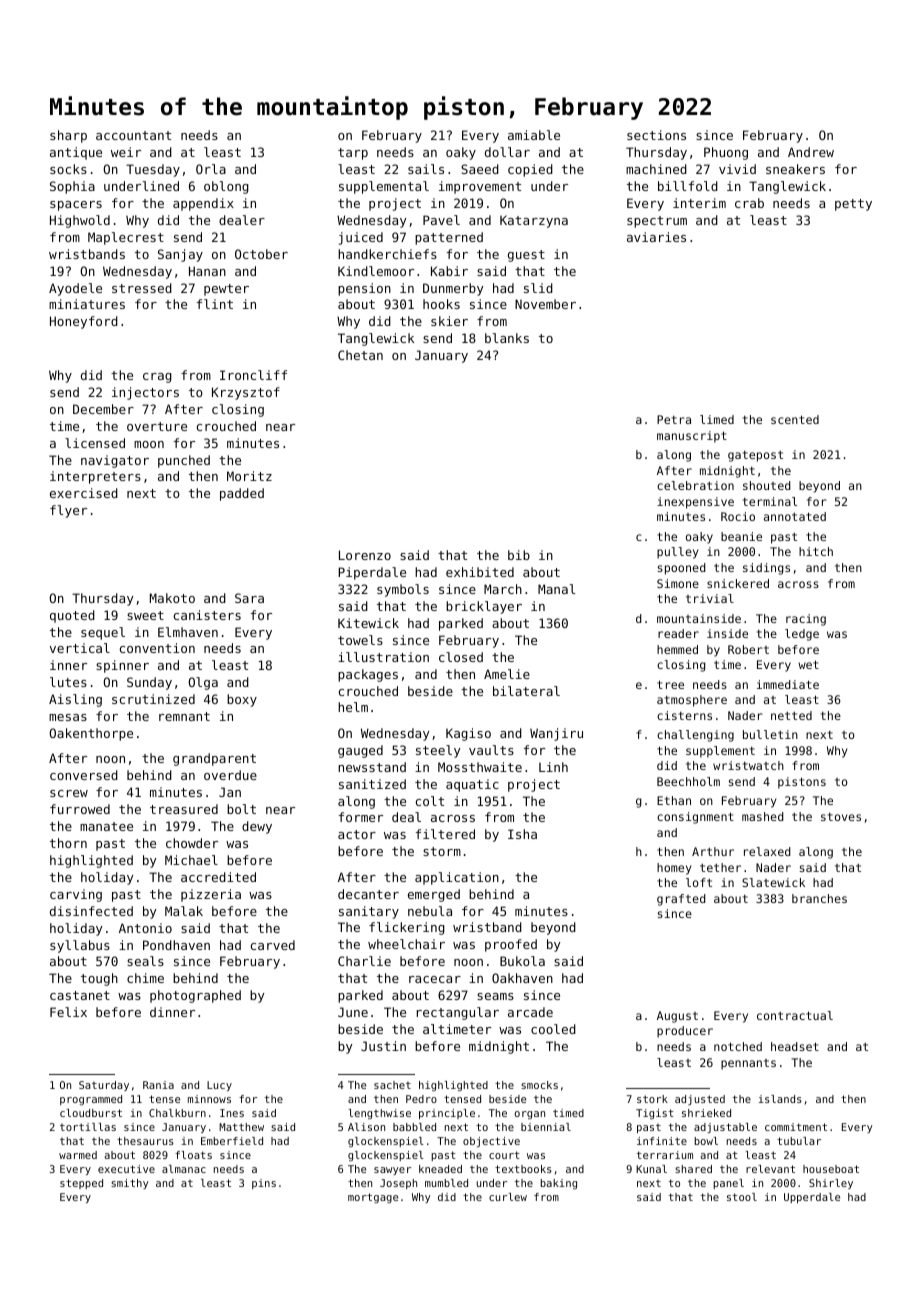 The height and width of the screenshot is (1308, 924). I want to click on Arthur, so click(713, 851).
